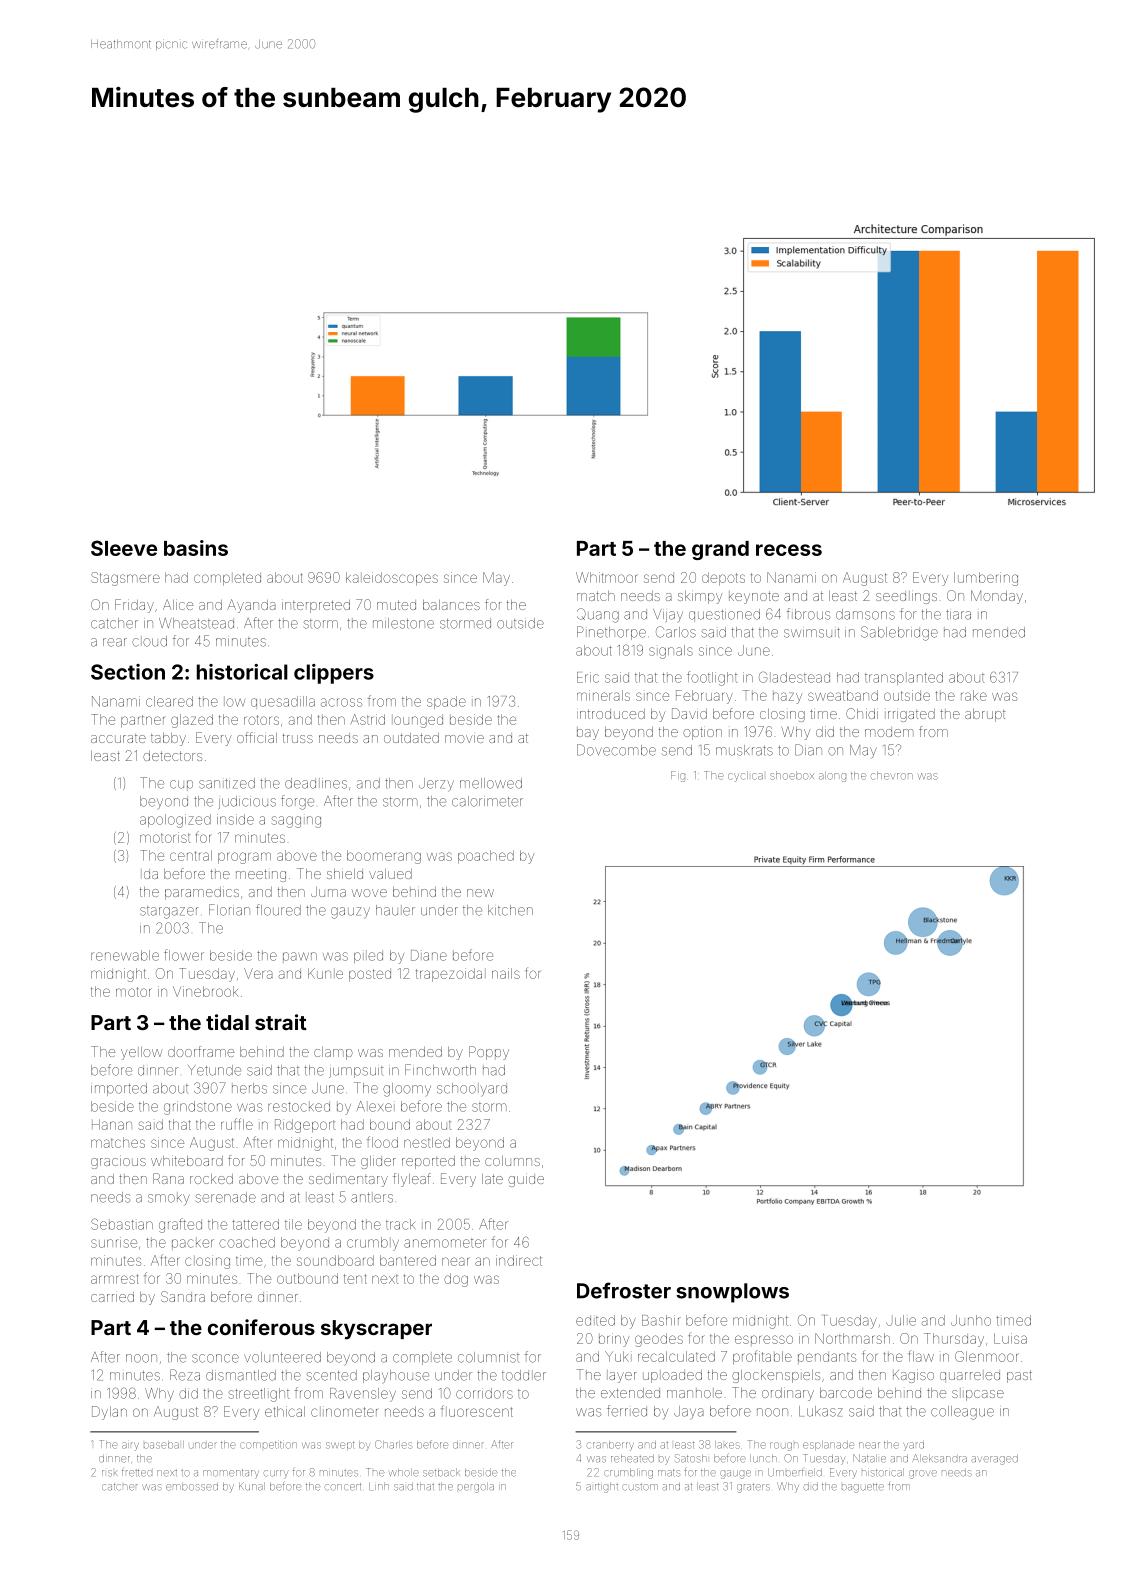 Image resolution: width=1123 pixels, height=1589 pixels. Describe the element at coordinates (169, 1199) in the screenshot. I see `smoky` at that location.
